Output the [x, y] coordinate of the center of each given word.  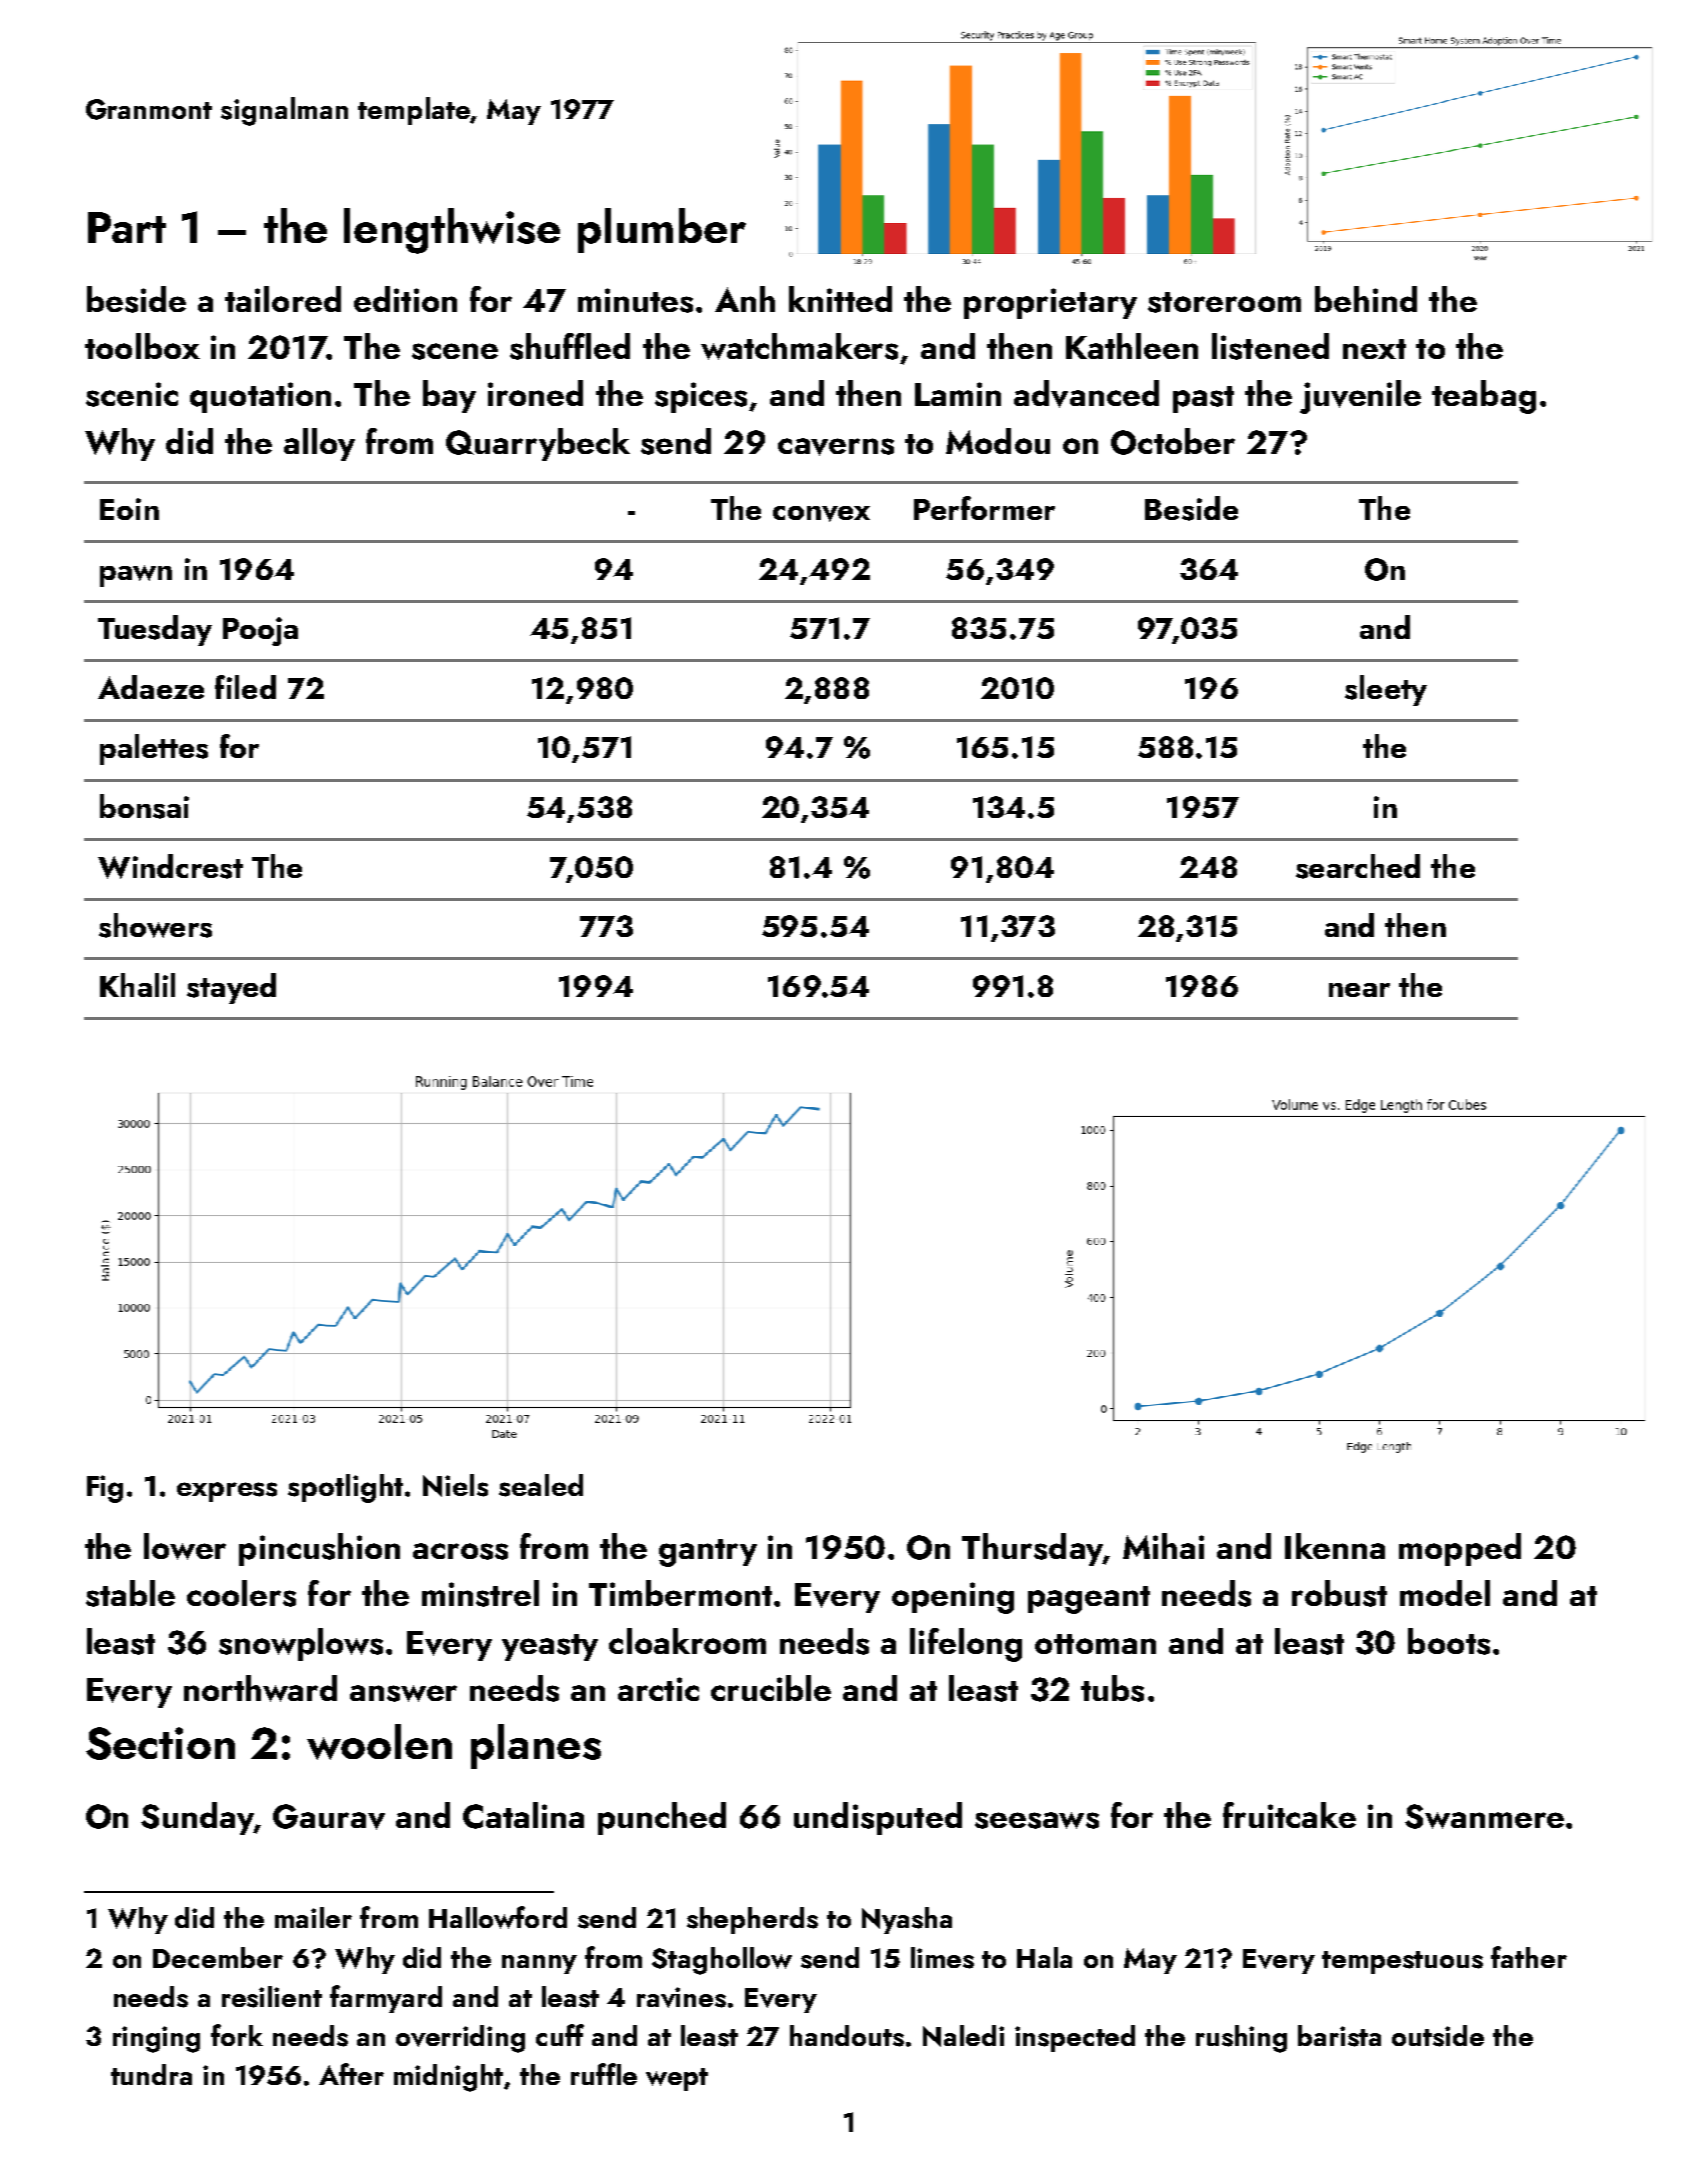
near [1359, 990]
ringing [156, 2039]
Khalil [137, 985]
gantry [708, 1553]
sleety [1386, 690]
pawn [136, 576]
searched [1358, 866]
